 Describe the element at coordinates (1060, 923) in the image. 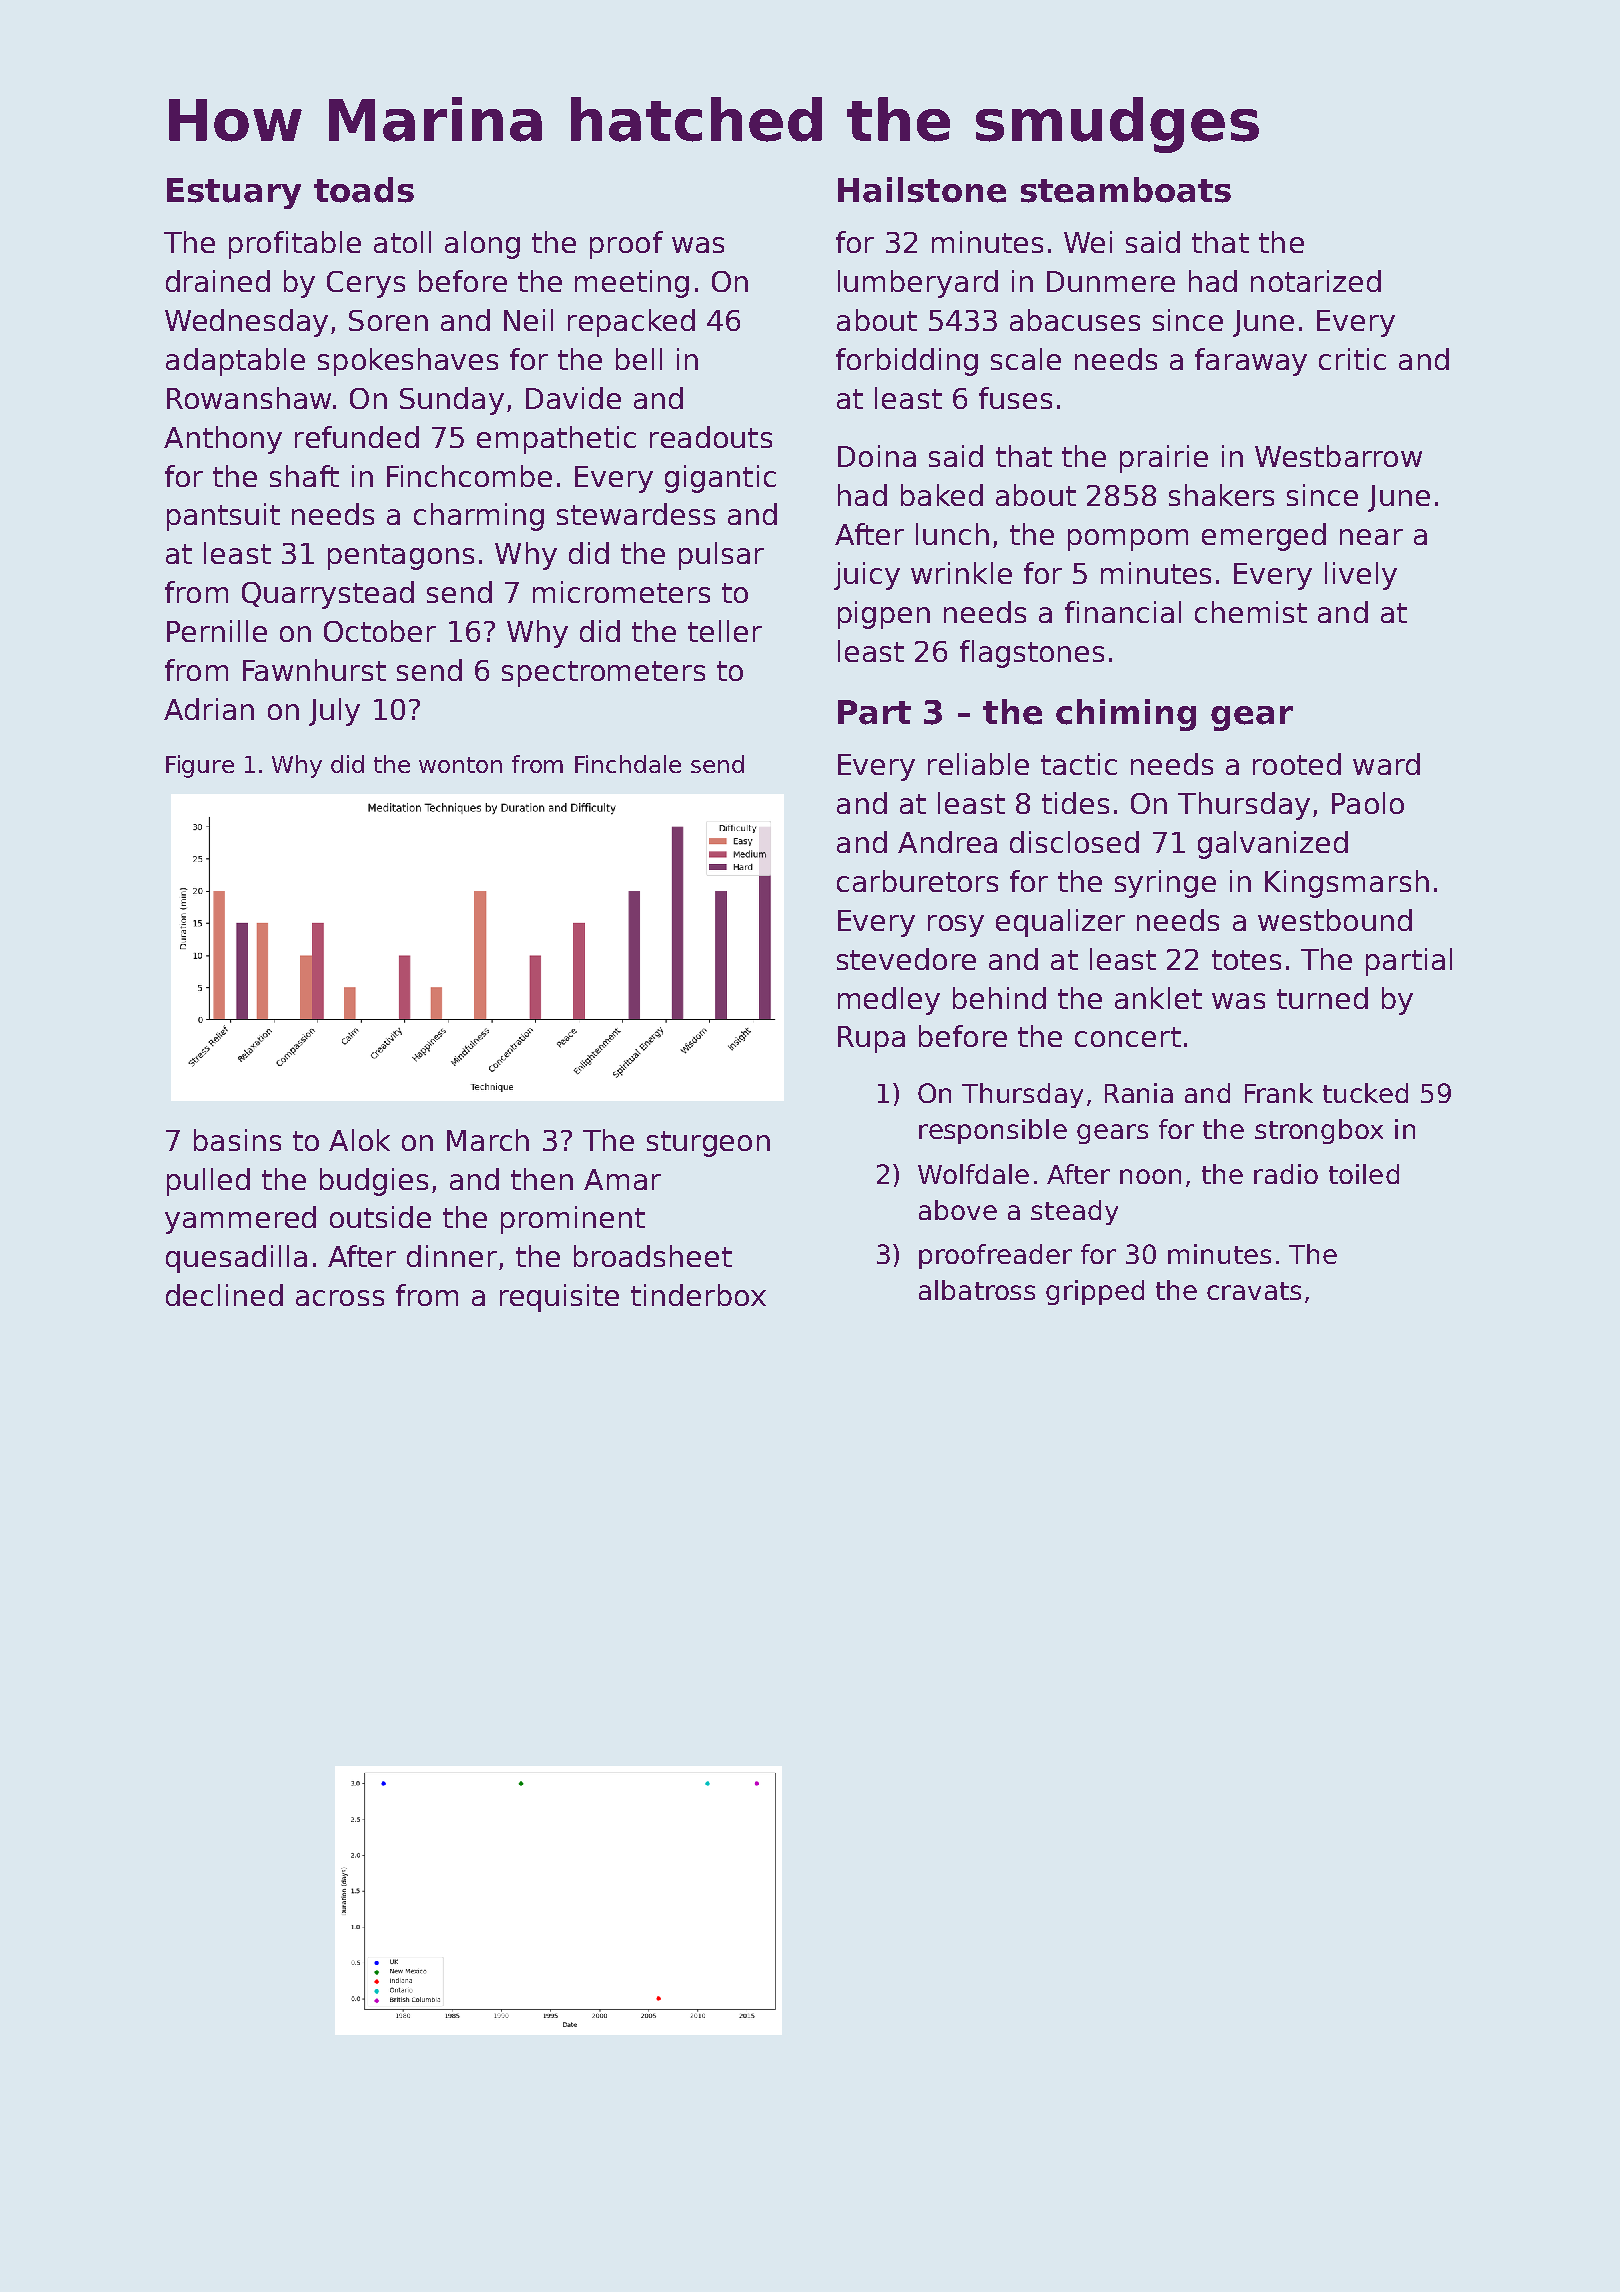

I see `equalizer` at that location.
